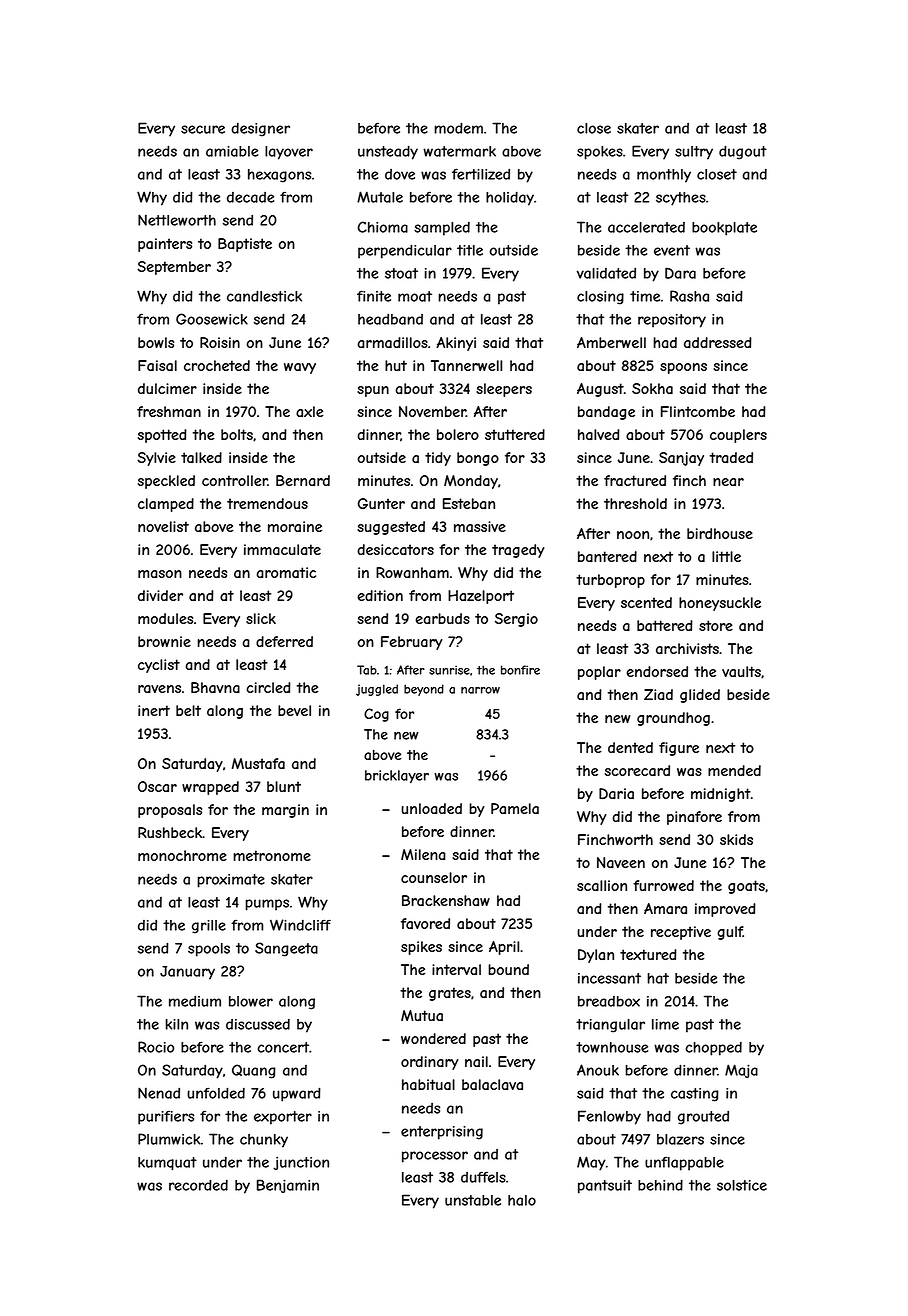  What do you see at coordinates (425, 923) in the image?
I see `favored` at bounding box center [425, 923].
